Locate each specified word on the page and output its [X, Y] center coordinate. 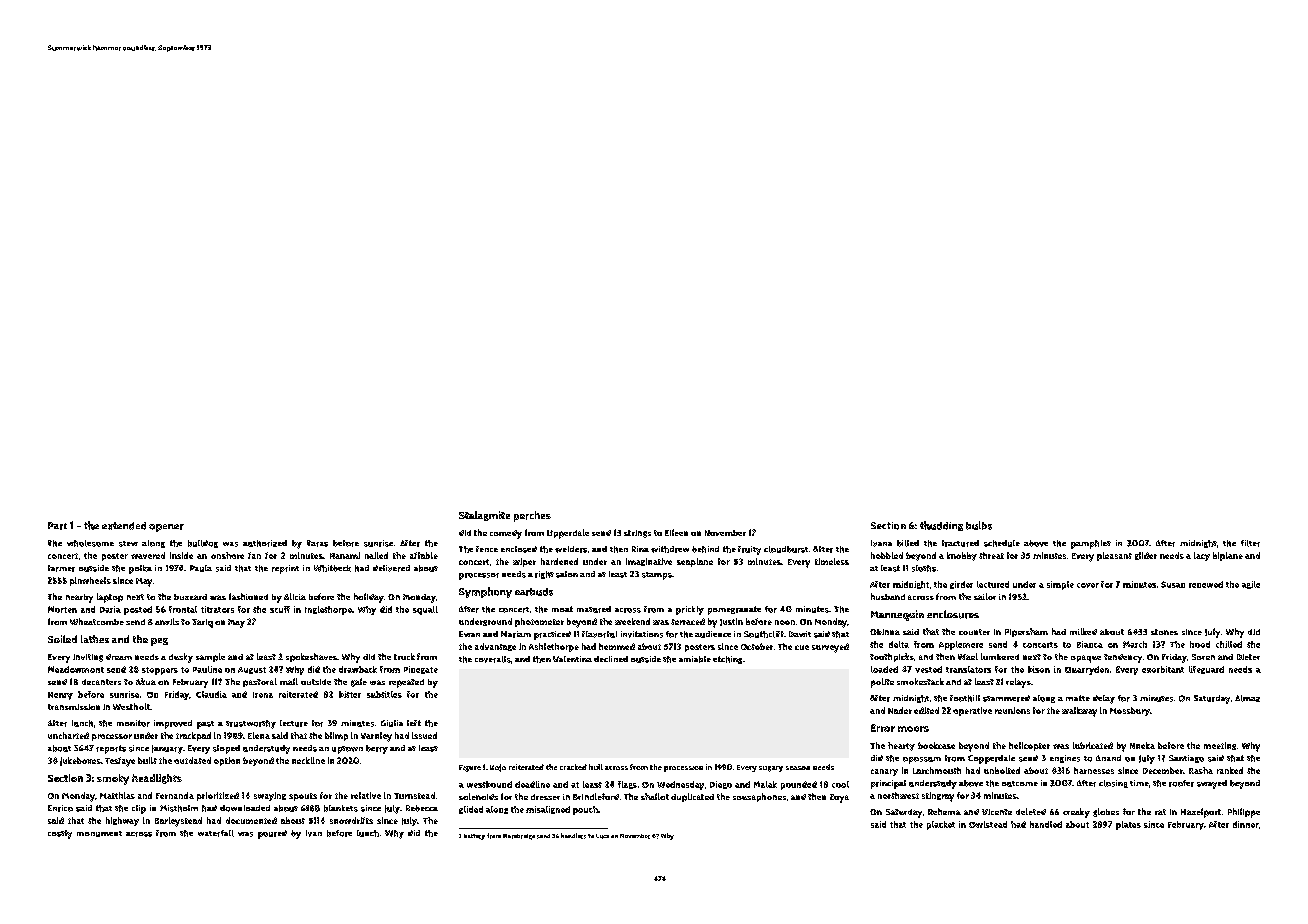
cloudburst [786, 549]
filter [1250, 543]
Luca [602, 836]
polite [882, 683]
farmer [61, 568]
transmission [74, 707]
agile [1251, 585]
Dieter [1248, 657]
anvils [167, 621]
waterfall [216, 833]
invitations [642, 634]
